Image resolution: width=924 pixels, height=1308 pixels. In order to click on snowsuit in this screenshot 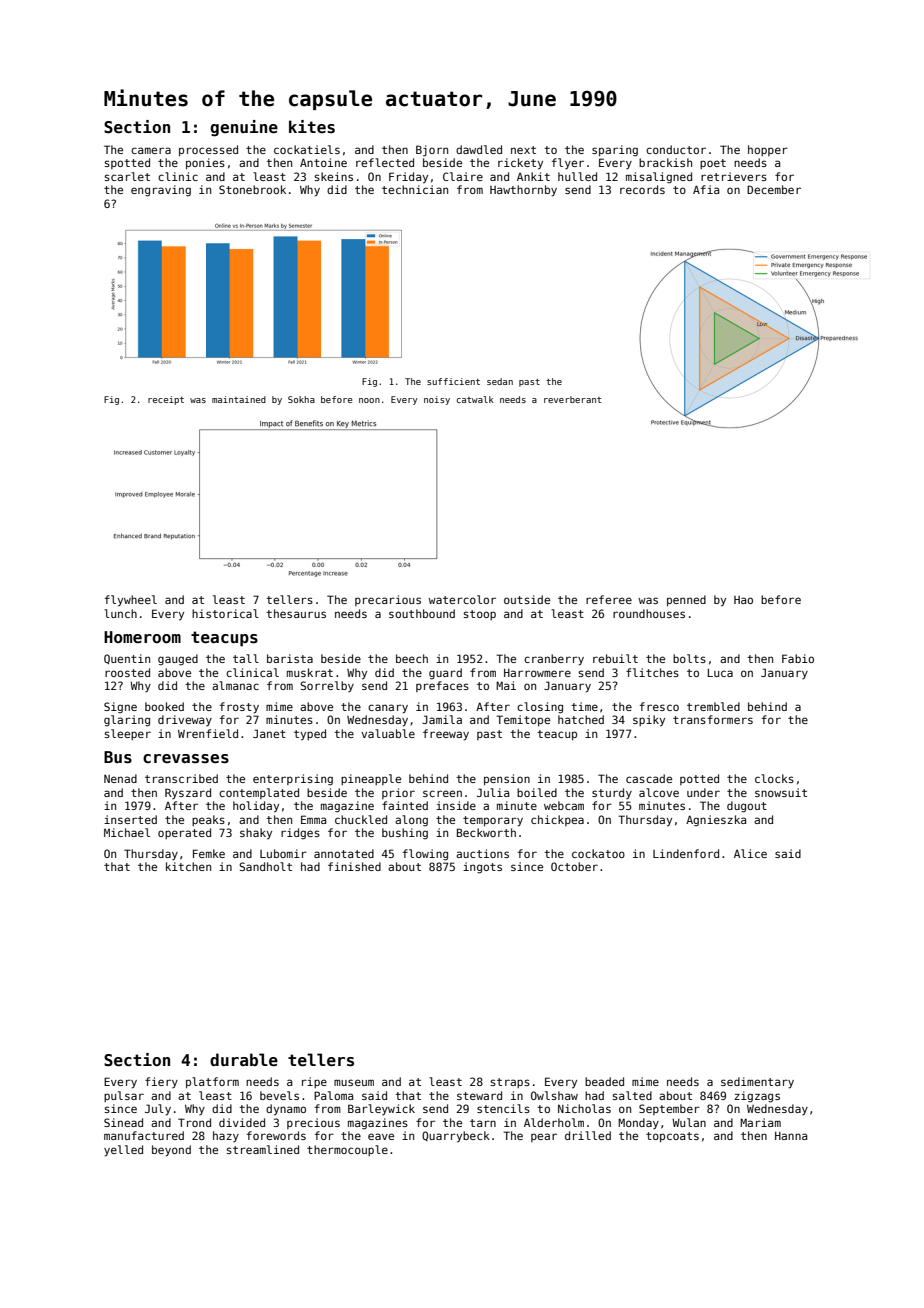, I will do `click(781, 792)`.
